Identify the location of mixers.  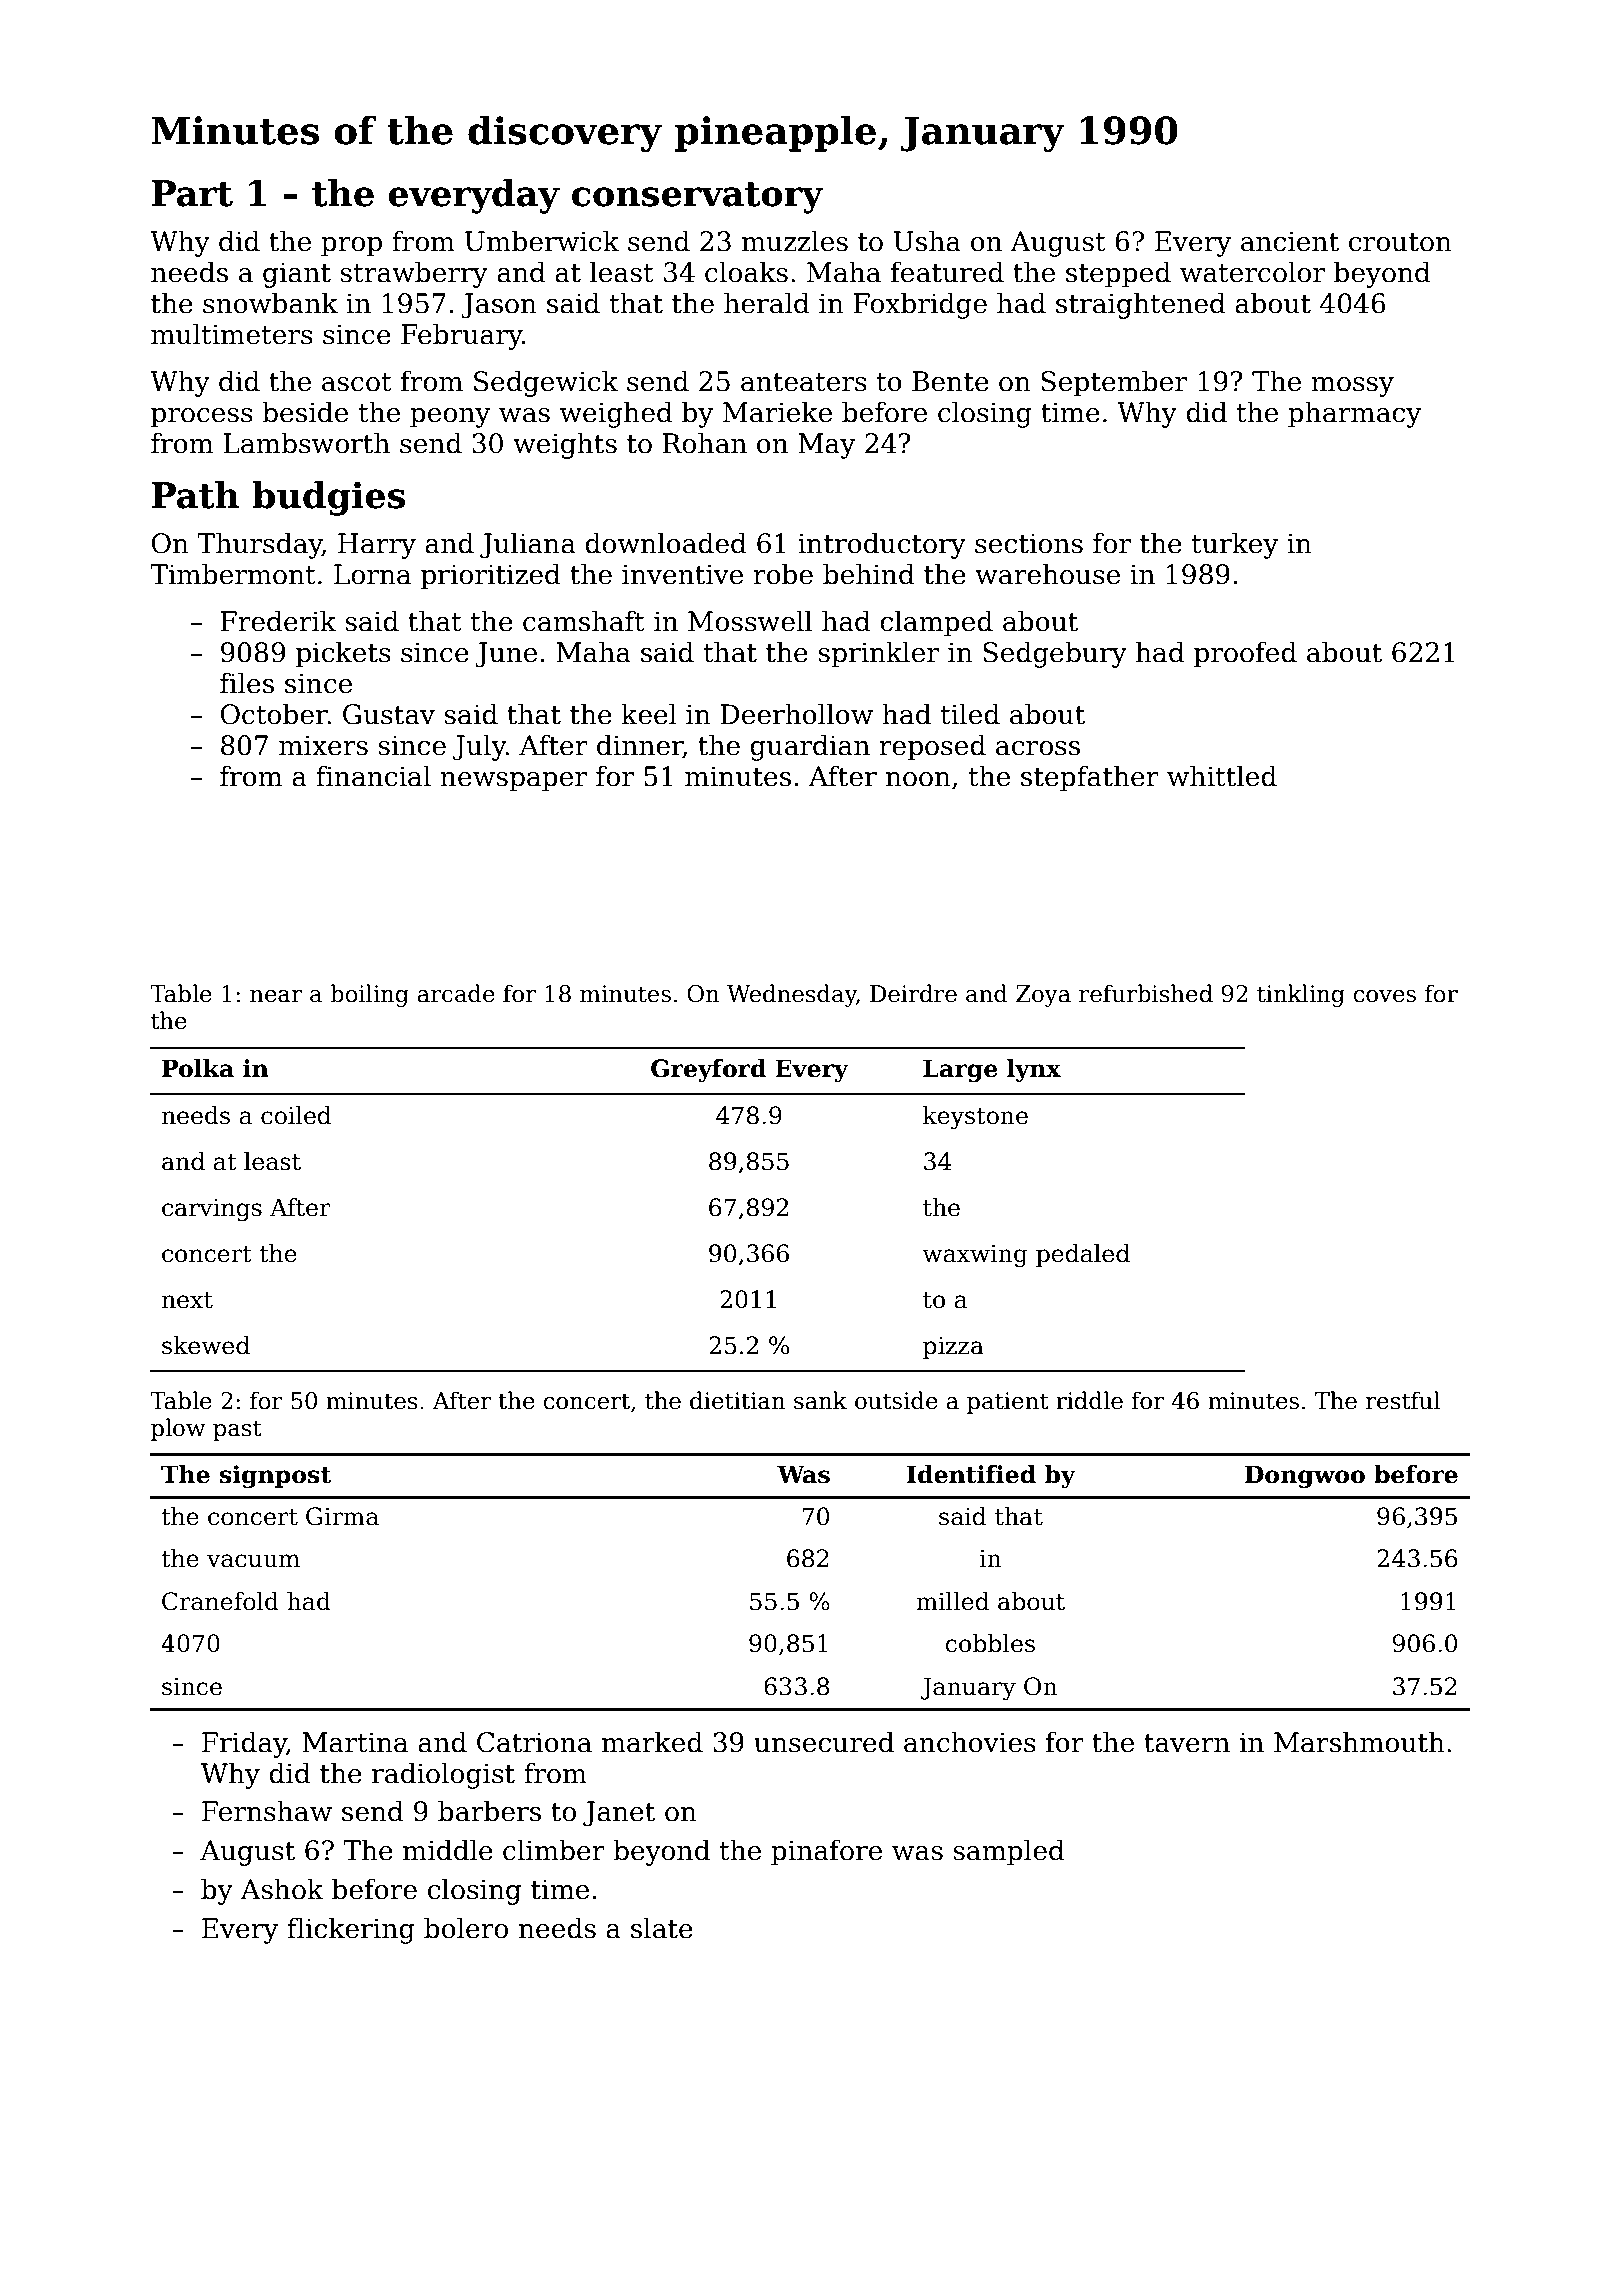
(323, 745).
